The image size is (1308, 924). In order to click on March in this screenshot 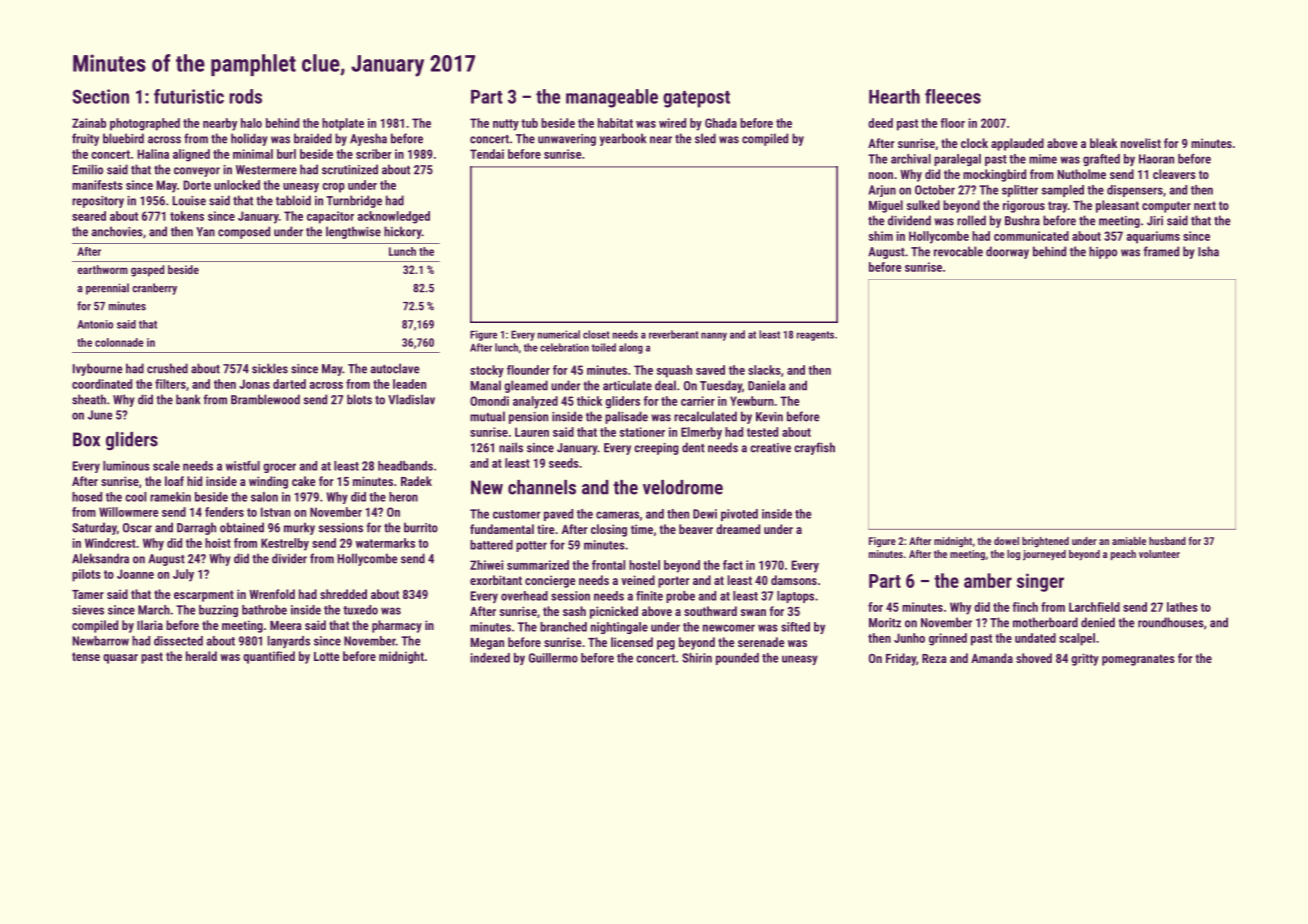, I will do `click(154, 610)`.
